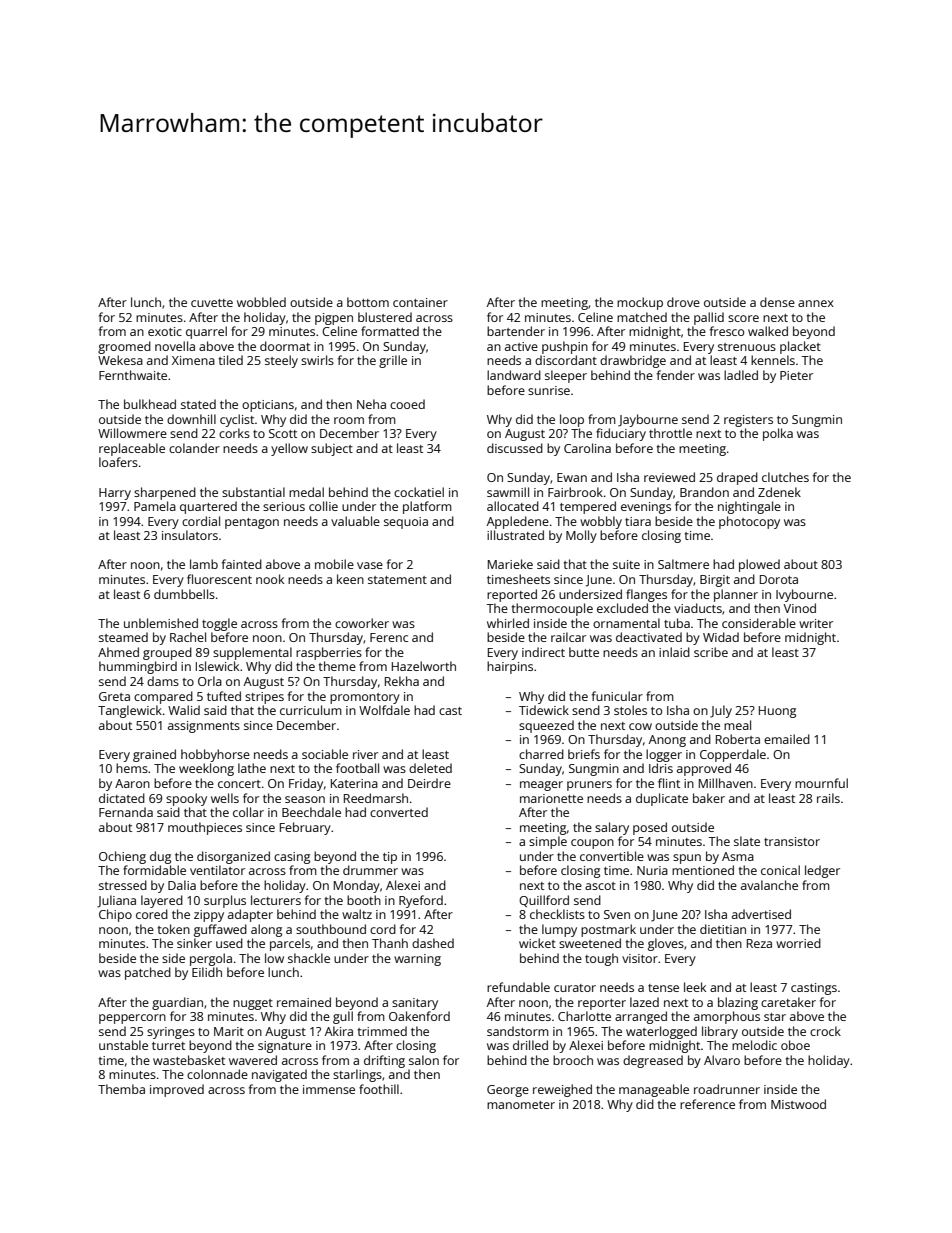  I want to click on dietitian, so click(723, 929).
